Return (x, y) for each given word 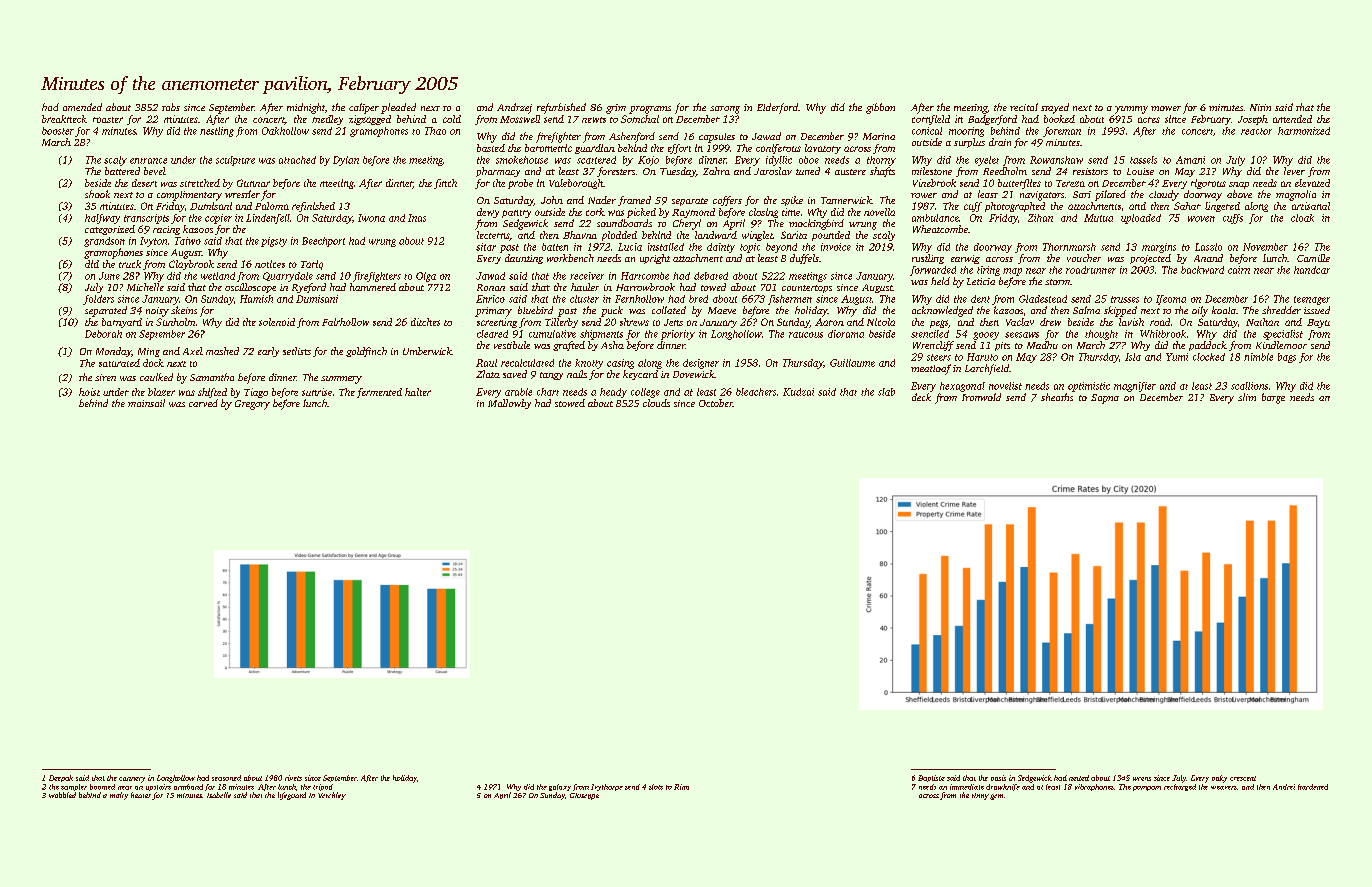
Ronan (491, 287)
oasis (998, 778)
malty (119, 796)
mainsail (146, 403)
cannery (132, 780)
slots (656, 787)
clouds (656, 403)
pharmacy (498, 172)
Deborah (103, 334)
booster (58, 131)
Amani (1190, 160)
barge (1273, 398)
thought (1101, 335)
